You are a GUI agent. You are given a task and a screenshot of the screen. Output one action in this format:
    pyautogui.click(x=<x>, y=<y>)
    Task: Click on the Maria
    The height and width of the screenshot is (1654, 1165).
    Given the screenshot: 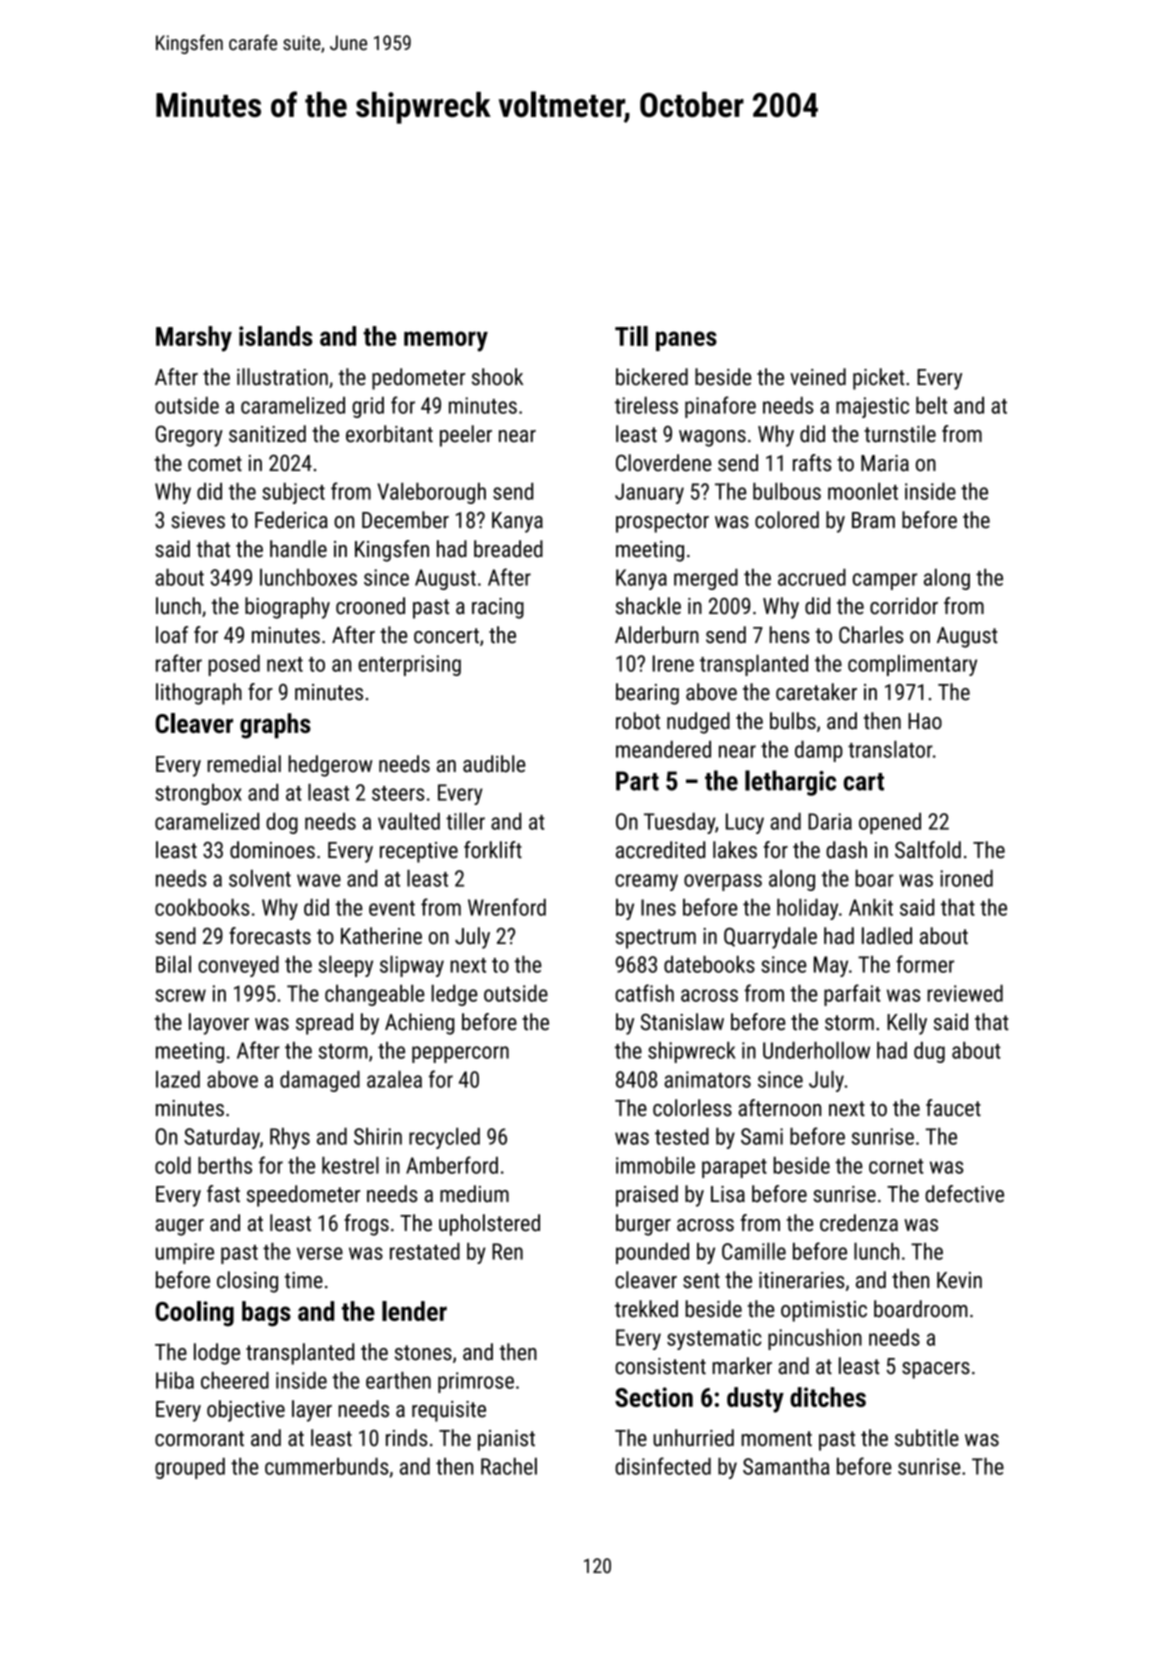 What is the action you would take?
    pyautogui.click(x=885, y=463)
